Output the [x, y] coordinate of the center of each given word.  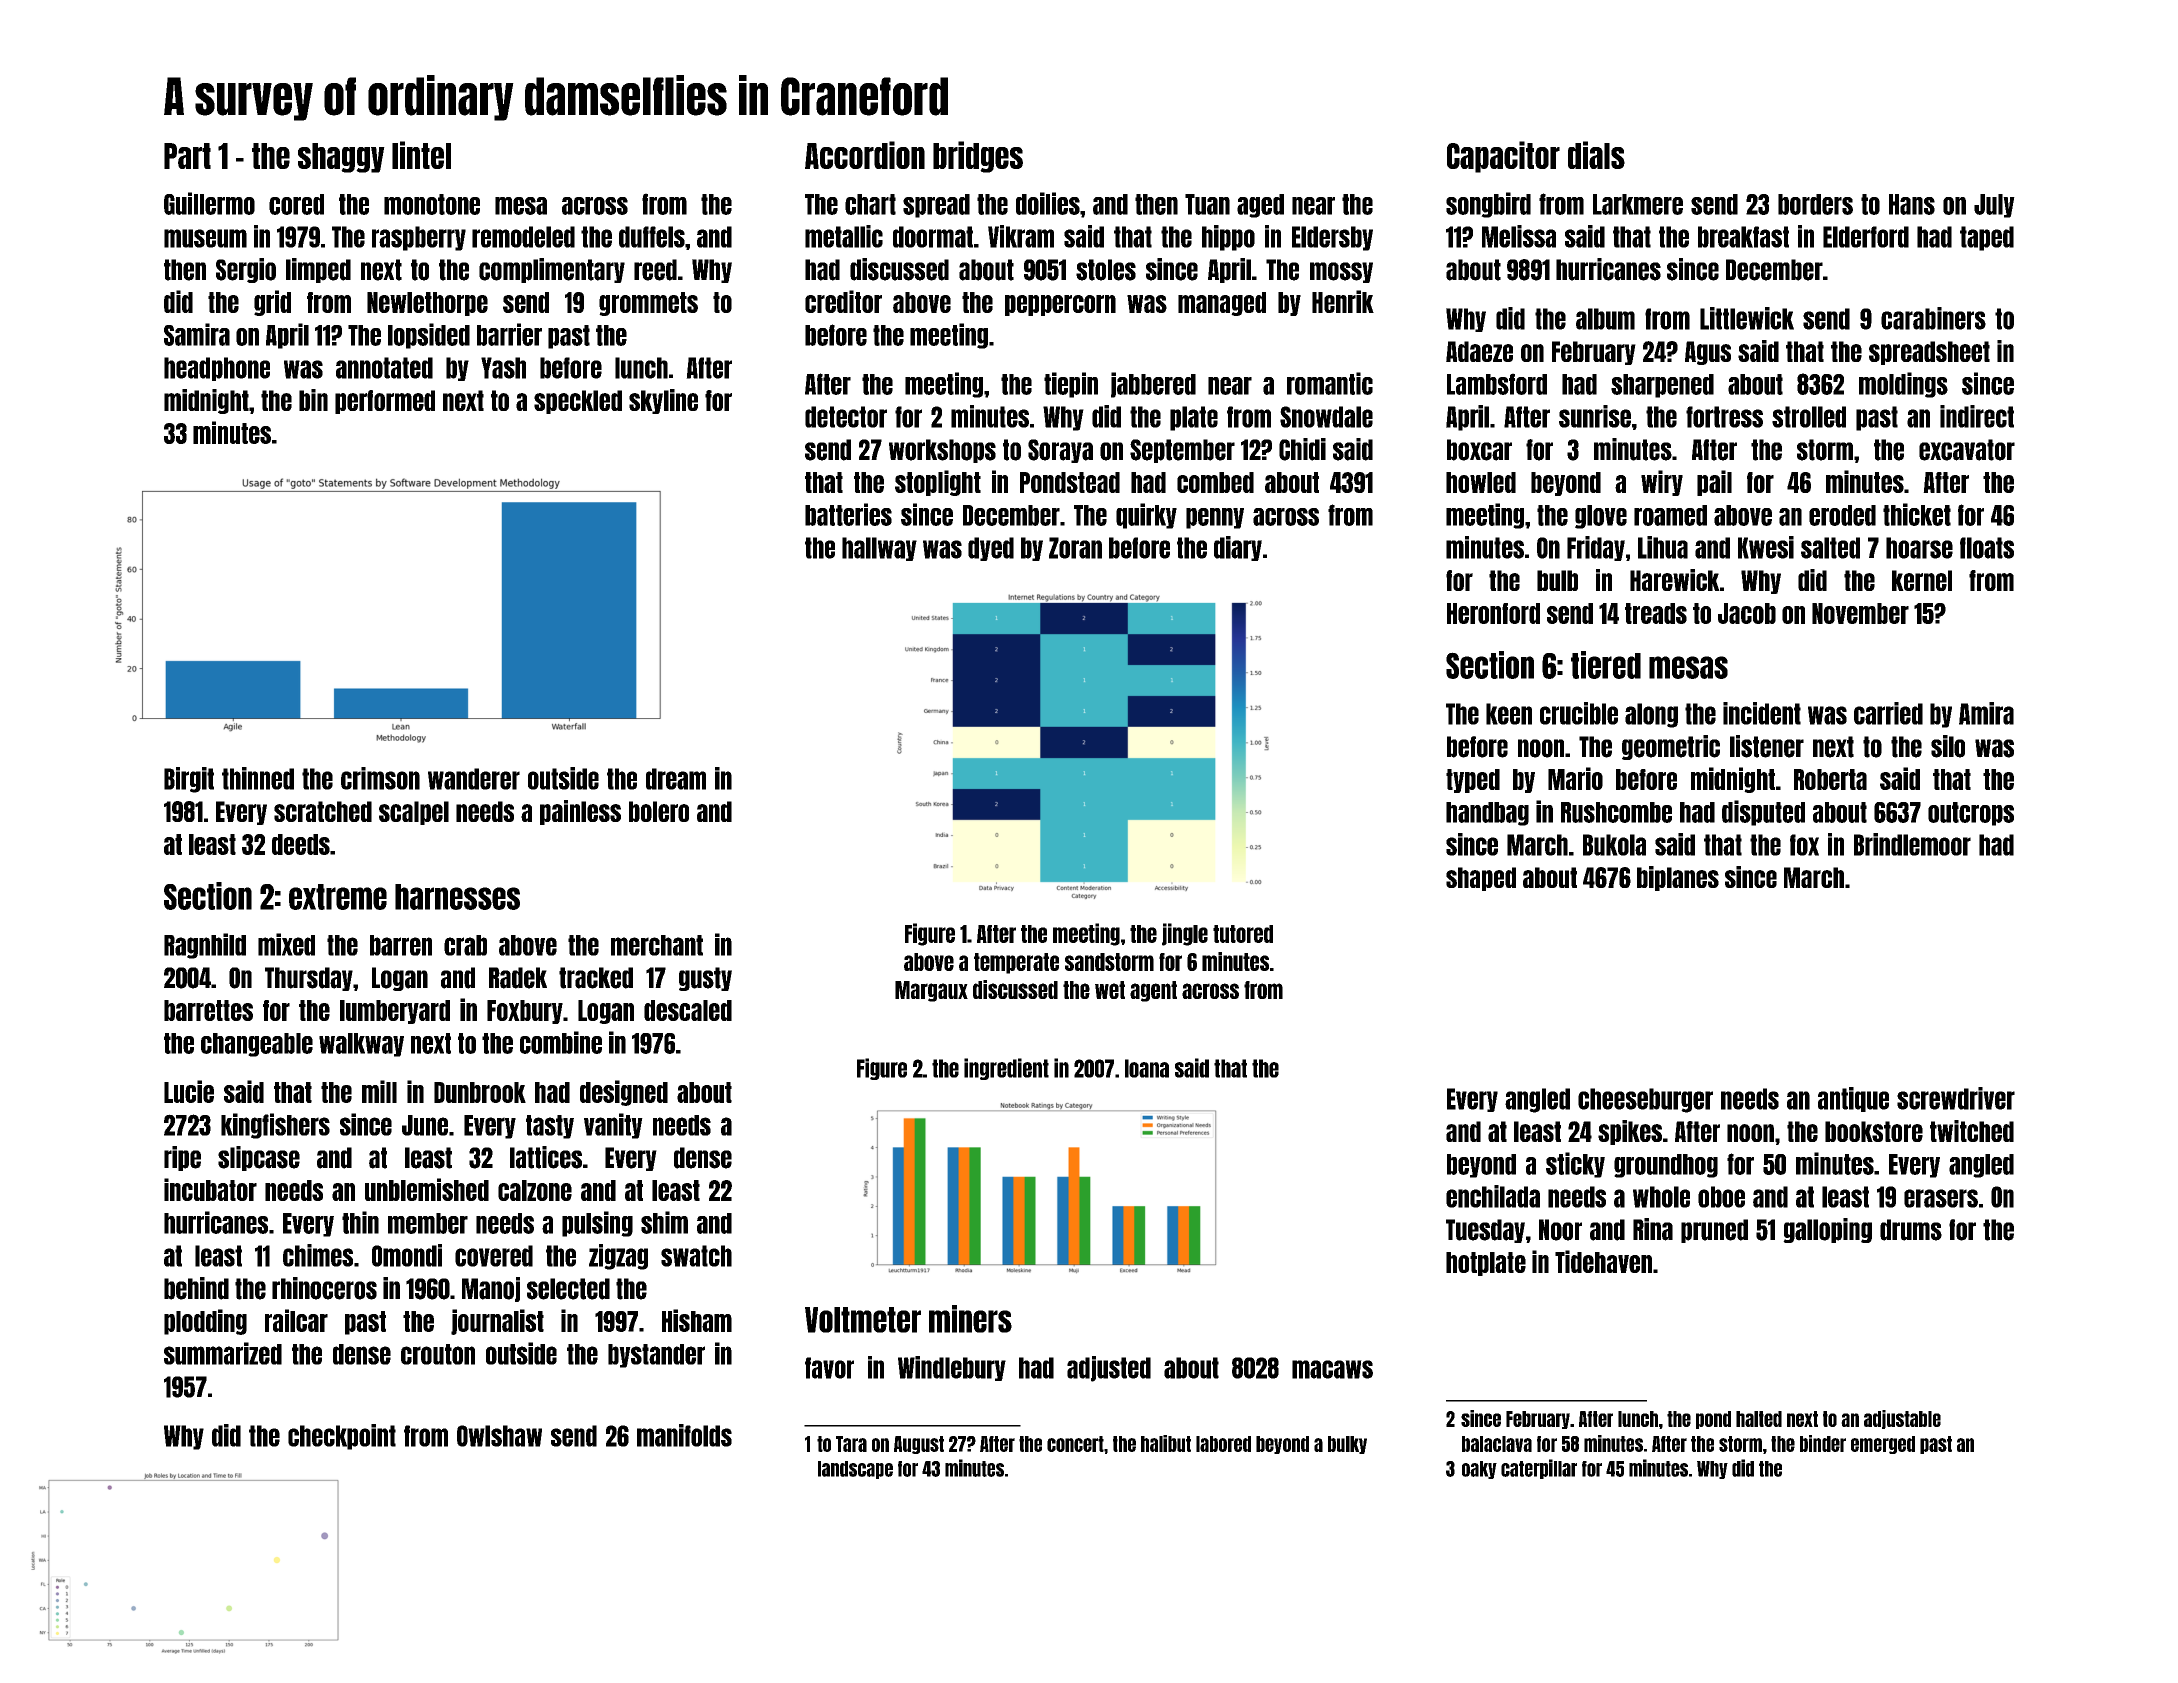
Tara [851, 1444]
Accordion [865, 155]
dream [676, 779]
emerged [1883, 1445]
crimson [380, 778]
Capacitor [1503, 157]
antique [1853, 1099]
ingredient [1006, 1069]
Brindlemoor [1912, 844]
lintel [421, 155]
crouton [438, 1354]
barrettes [208, 1010]
